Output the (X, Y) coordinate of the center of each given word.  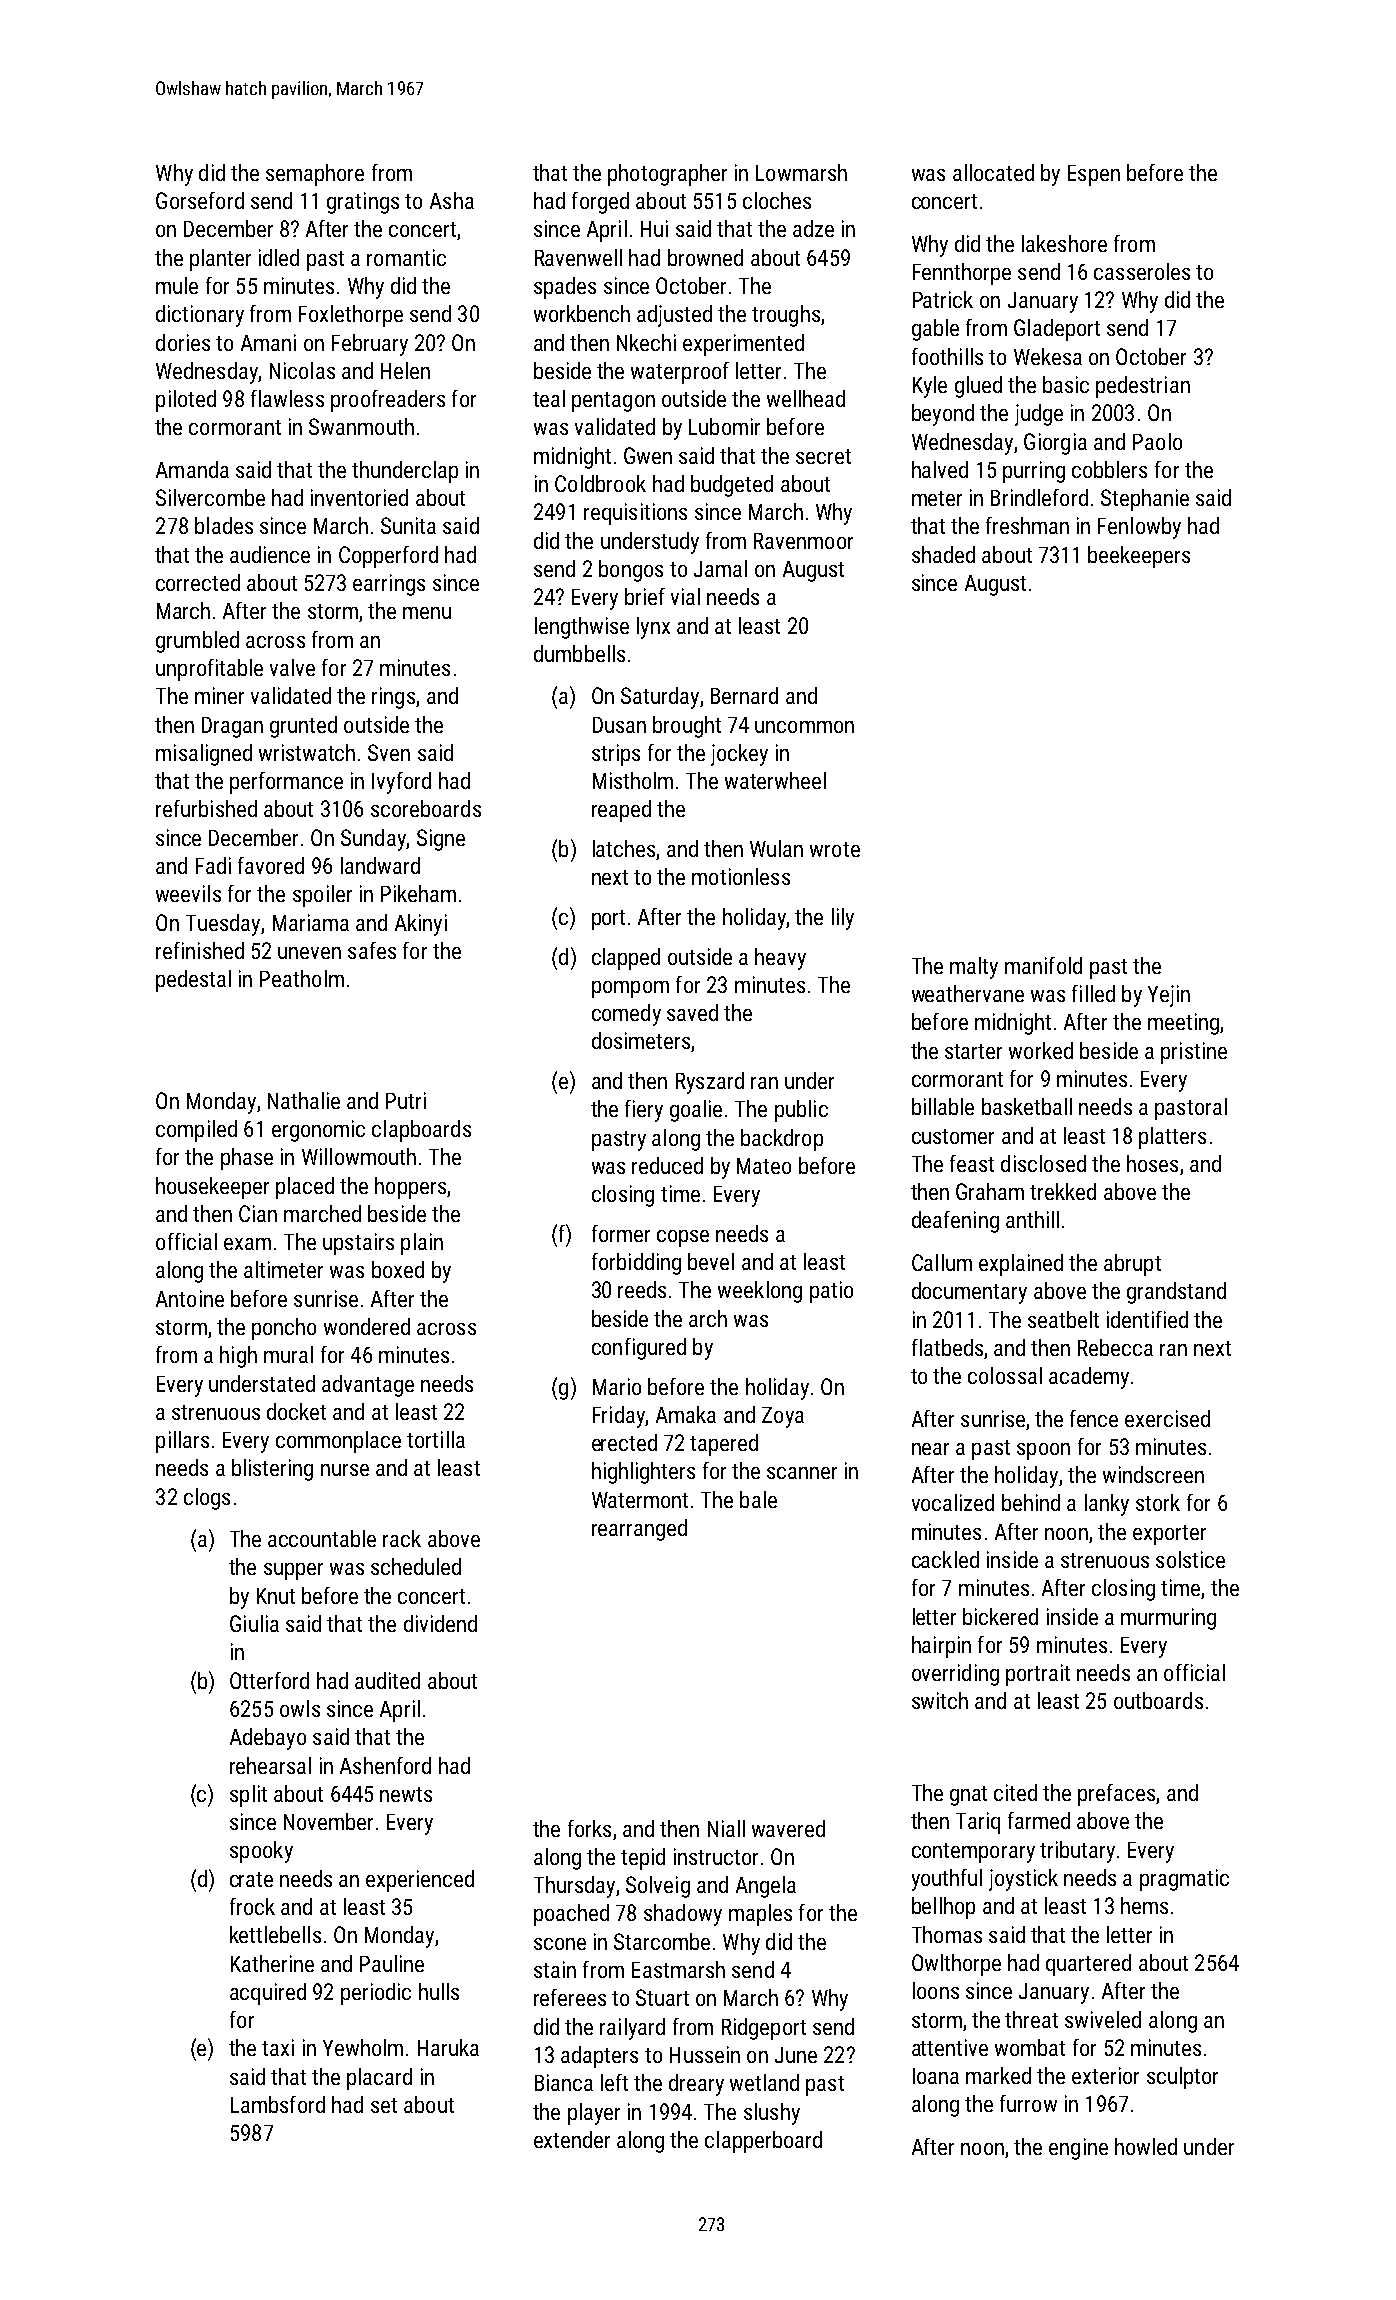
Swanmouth (361, 426)
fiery (644, 1111)
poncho (284, 1329)
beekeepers (1139, 557)
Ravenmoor (803, 541)
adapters (599, 2057)
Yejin (1169, 996)
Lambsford (278, 2104)
